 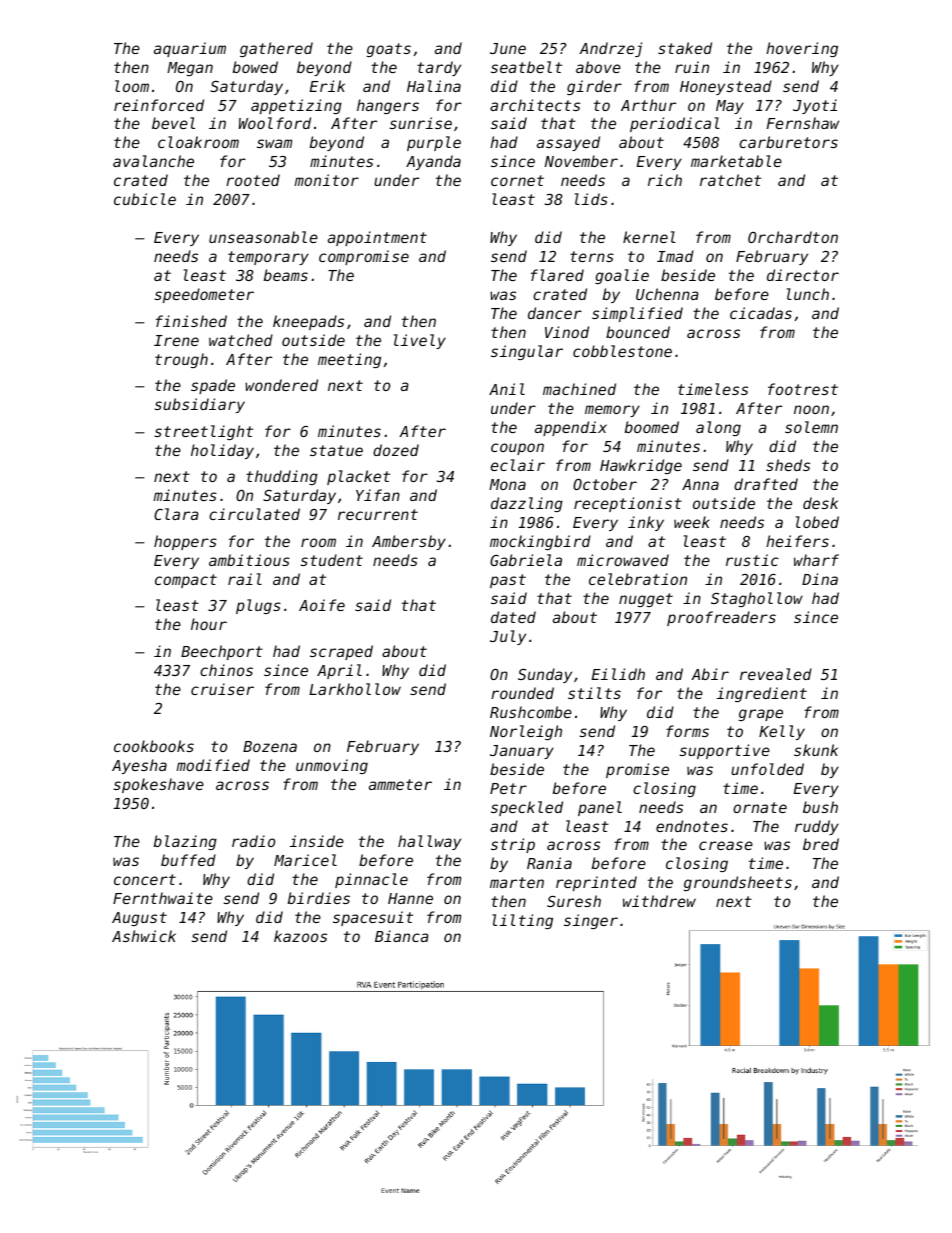 I want to click on appendix, so click(x=571, y=428).
